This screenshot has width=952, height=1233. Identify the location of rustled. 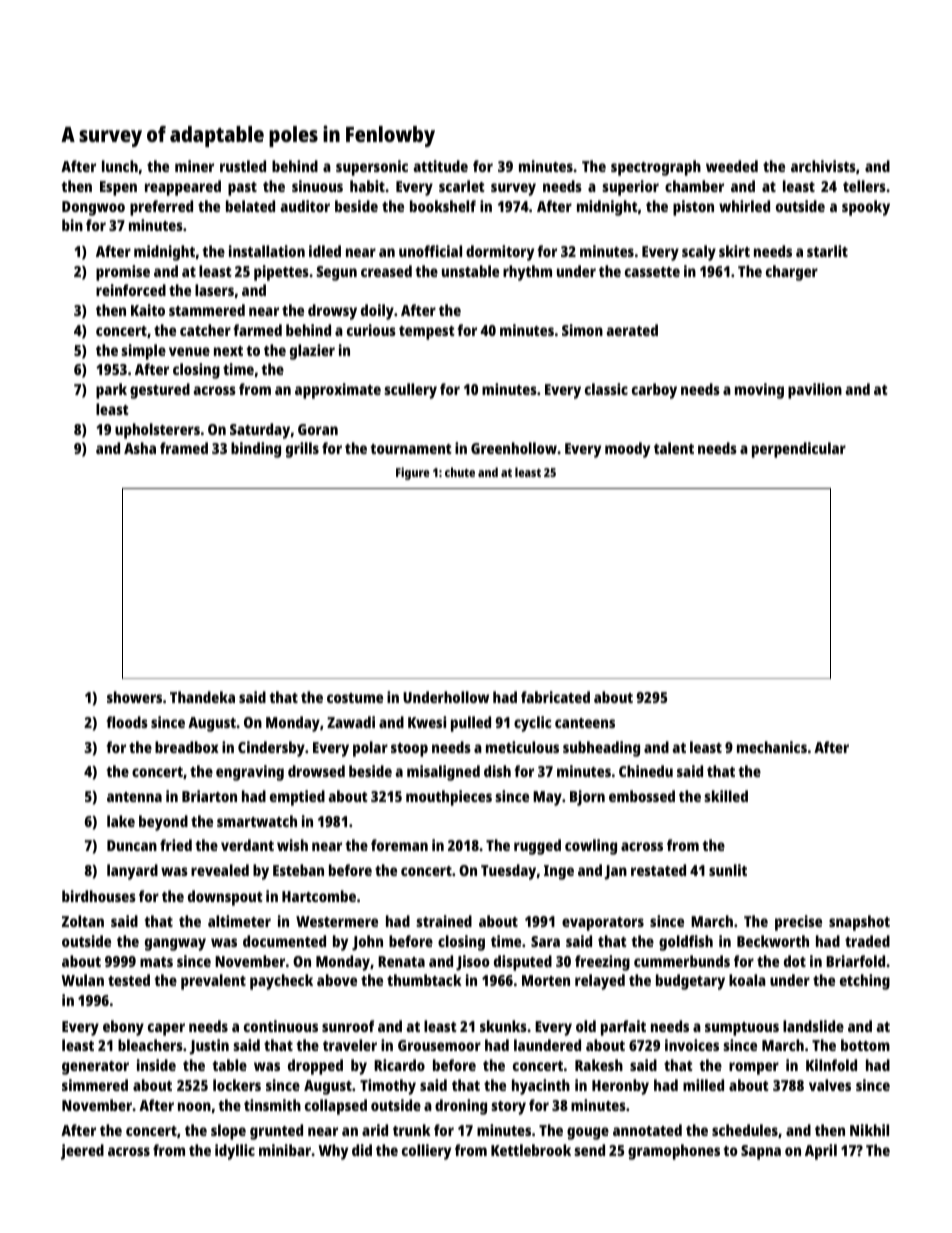
(243, 166).
